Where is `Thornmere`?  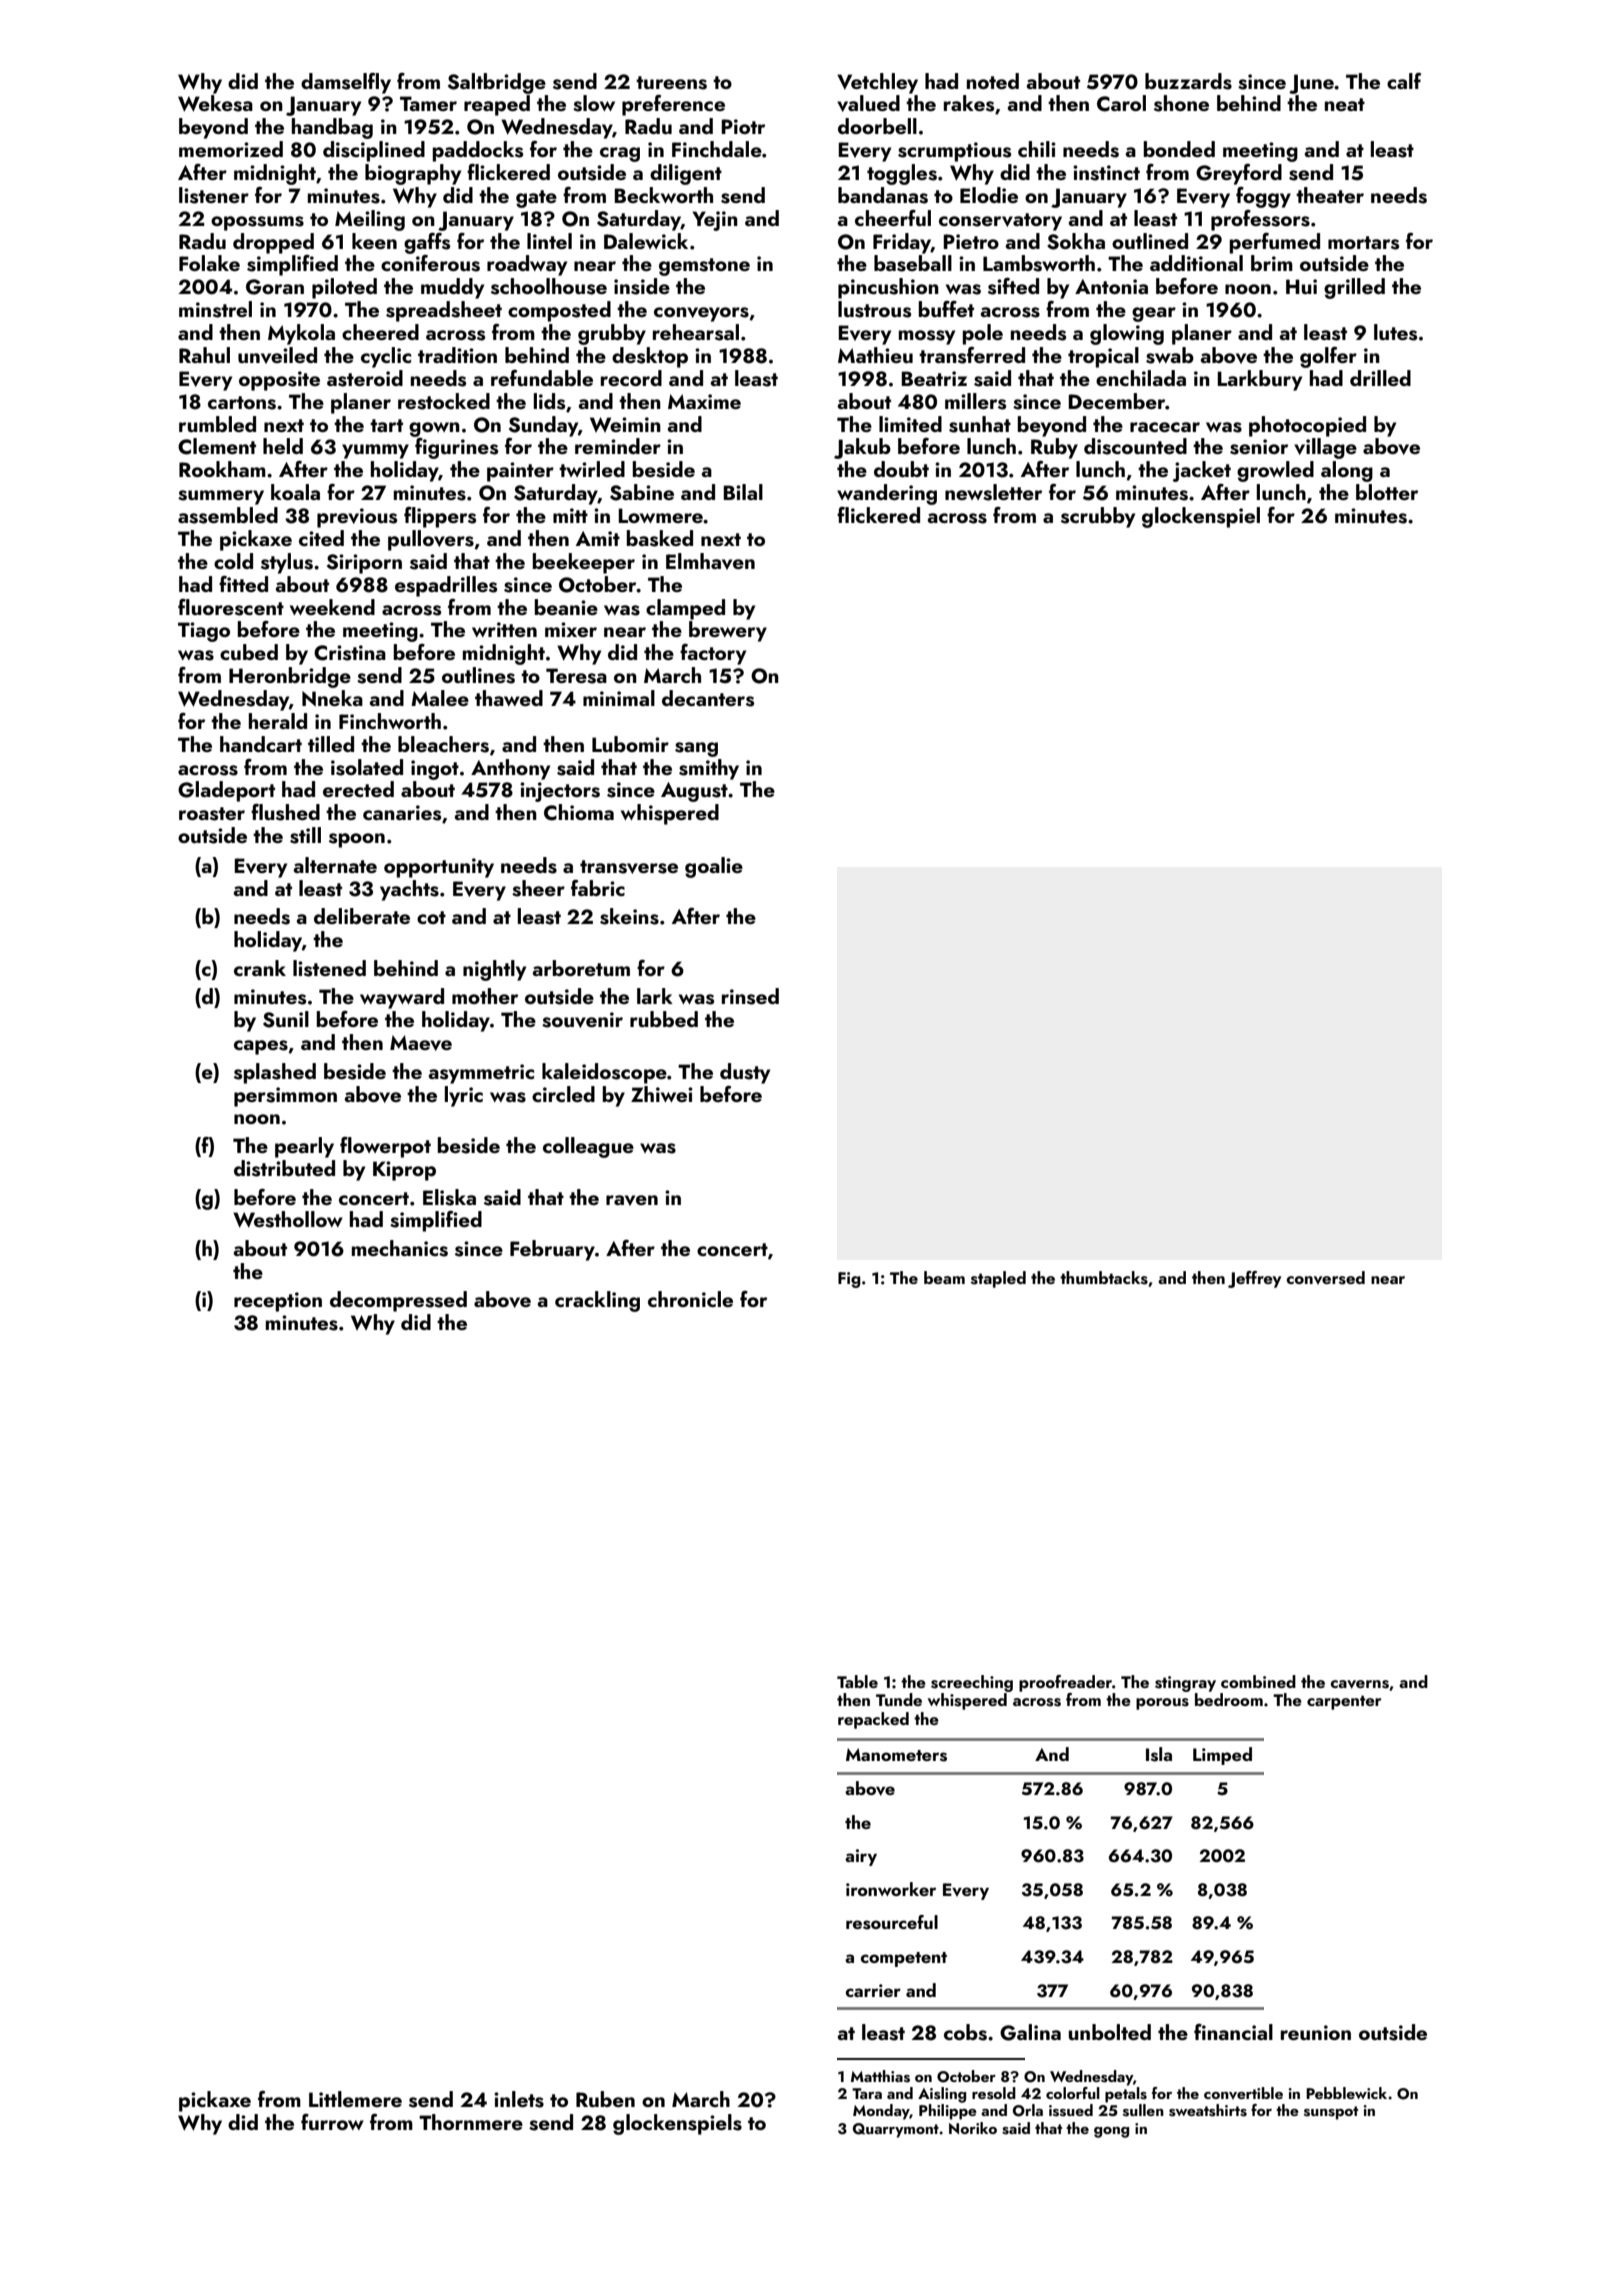
Thornmere is located at coordinates (471, 2122).
